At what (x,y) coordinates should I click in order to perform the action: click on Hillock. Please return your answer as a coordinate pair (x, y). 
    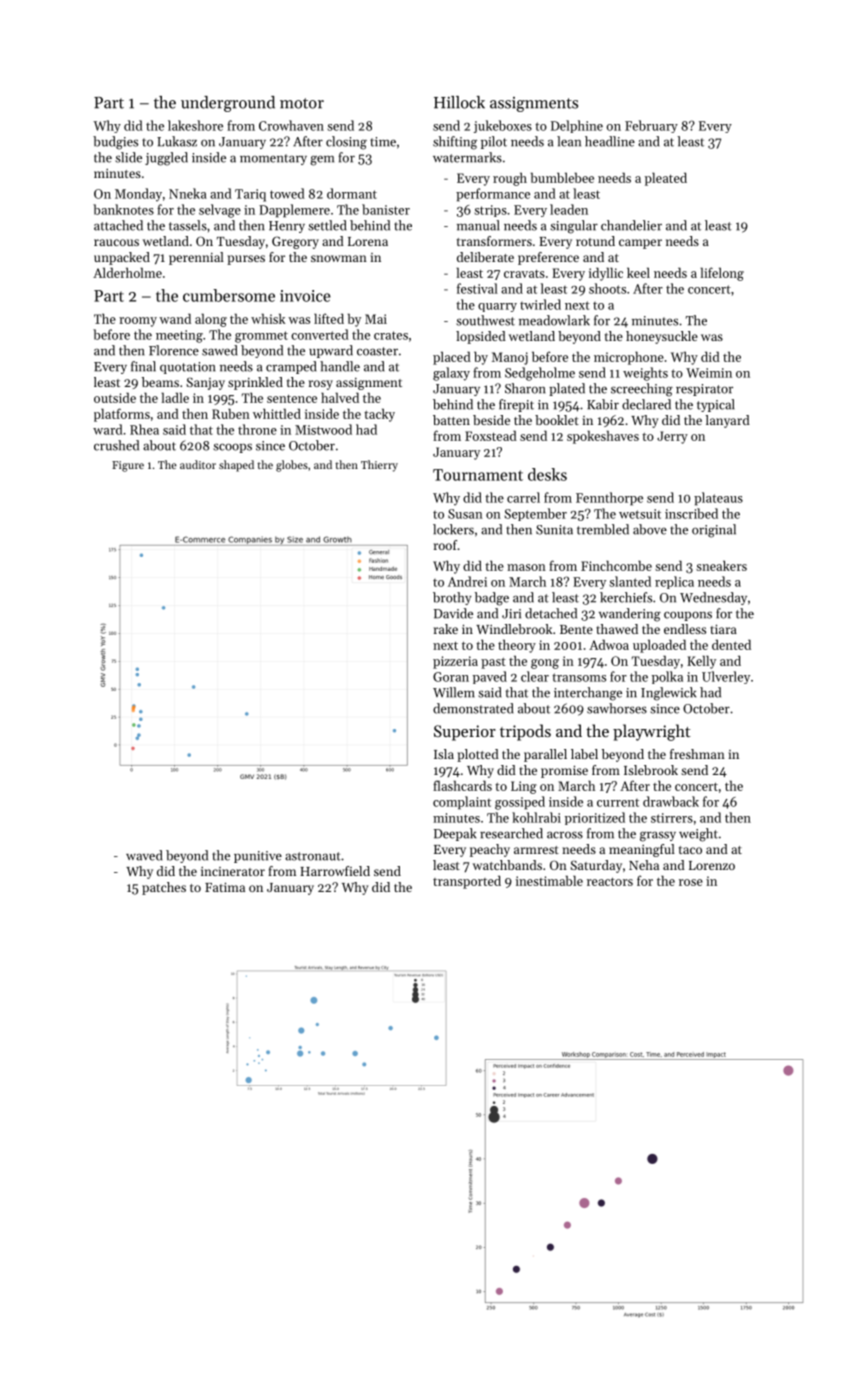
    Looking at the image, I should click on (459, 102).
